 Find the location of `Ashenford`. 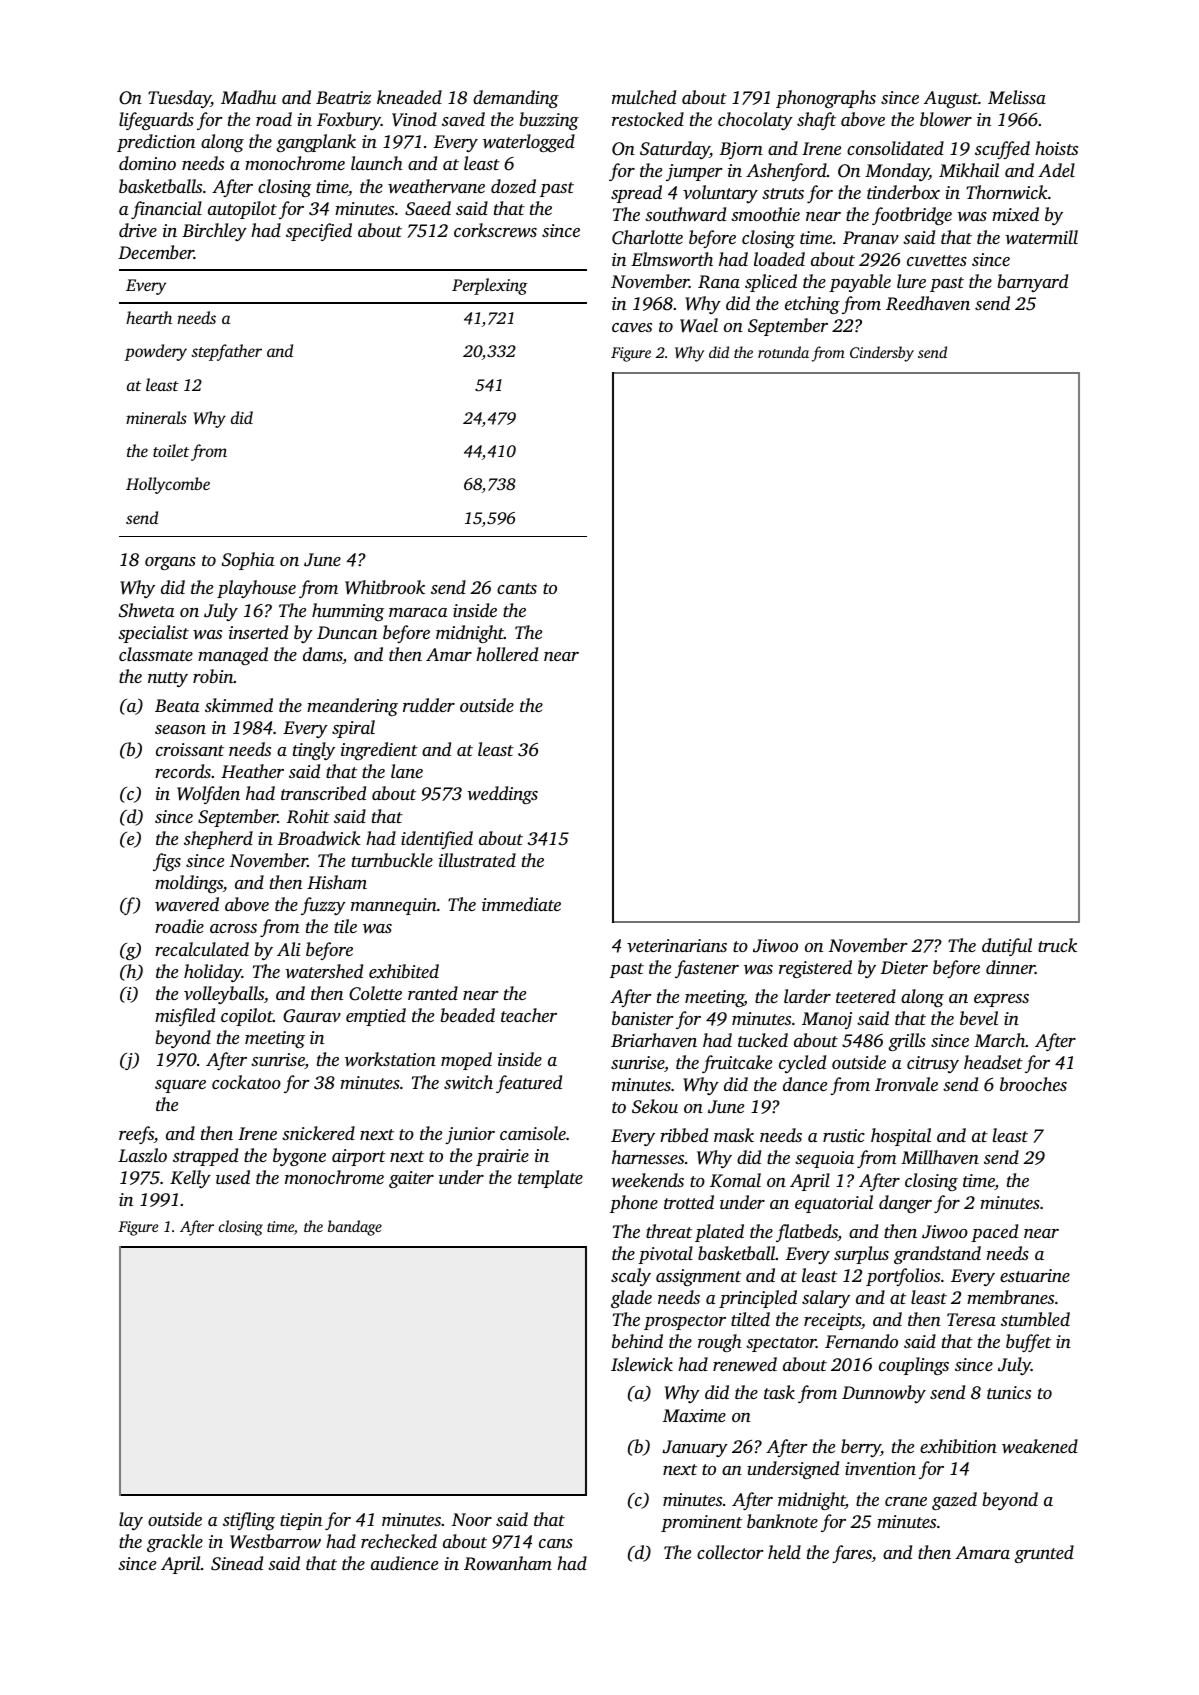

Ashenford is located at coordinates (786, 172).
